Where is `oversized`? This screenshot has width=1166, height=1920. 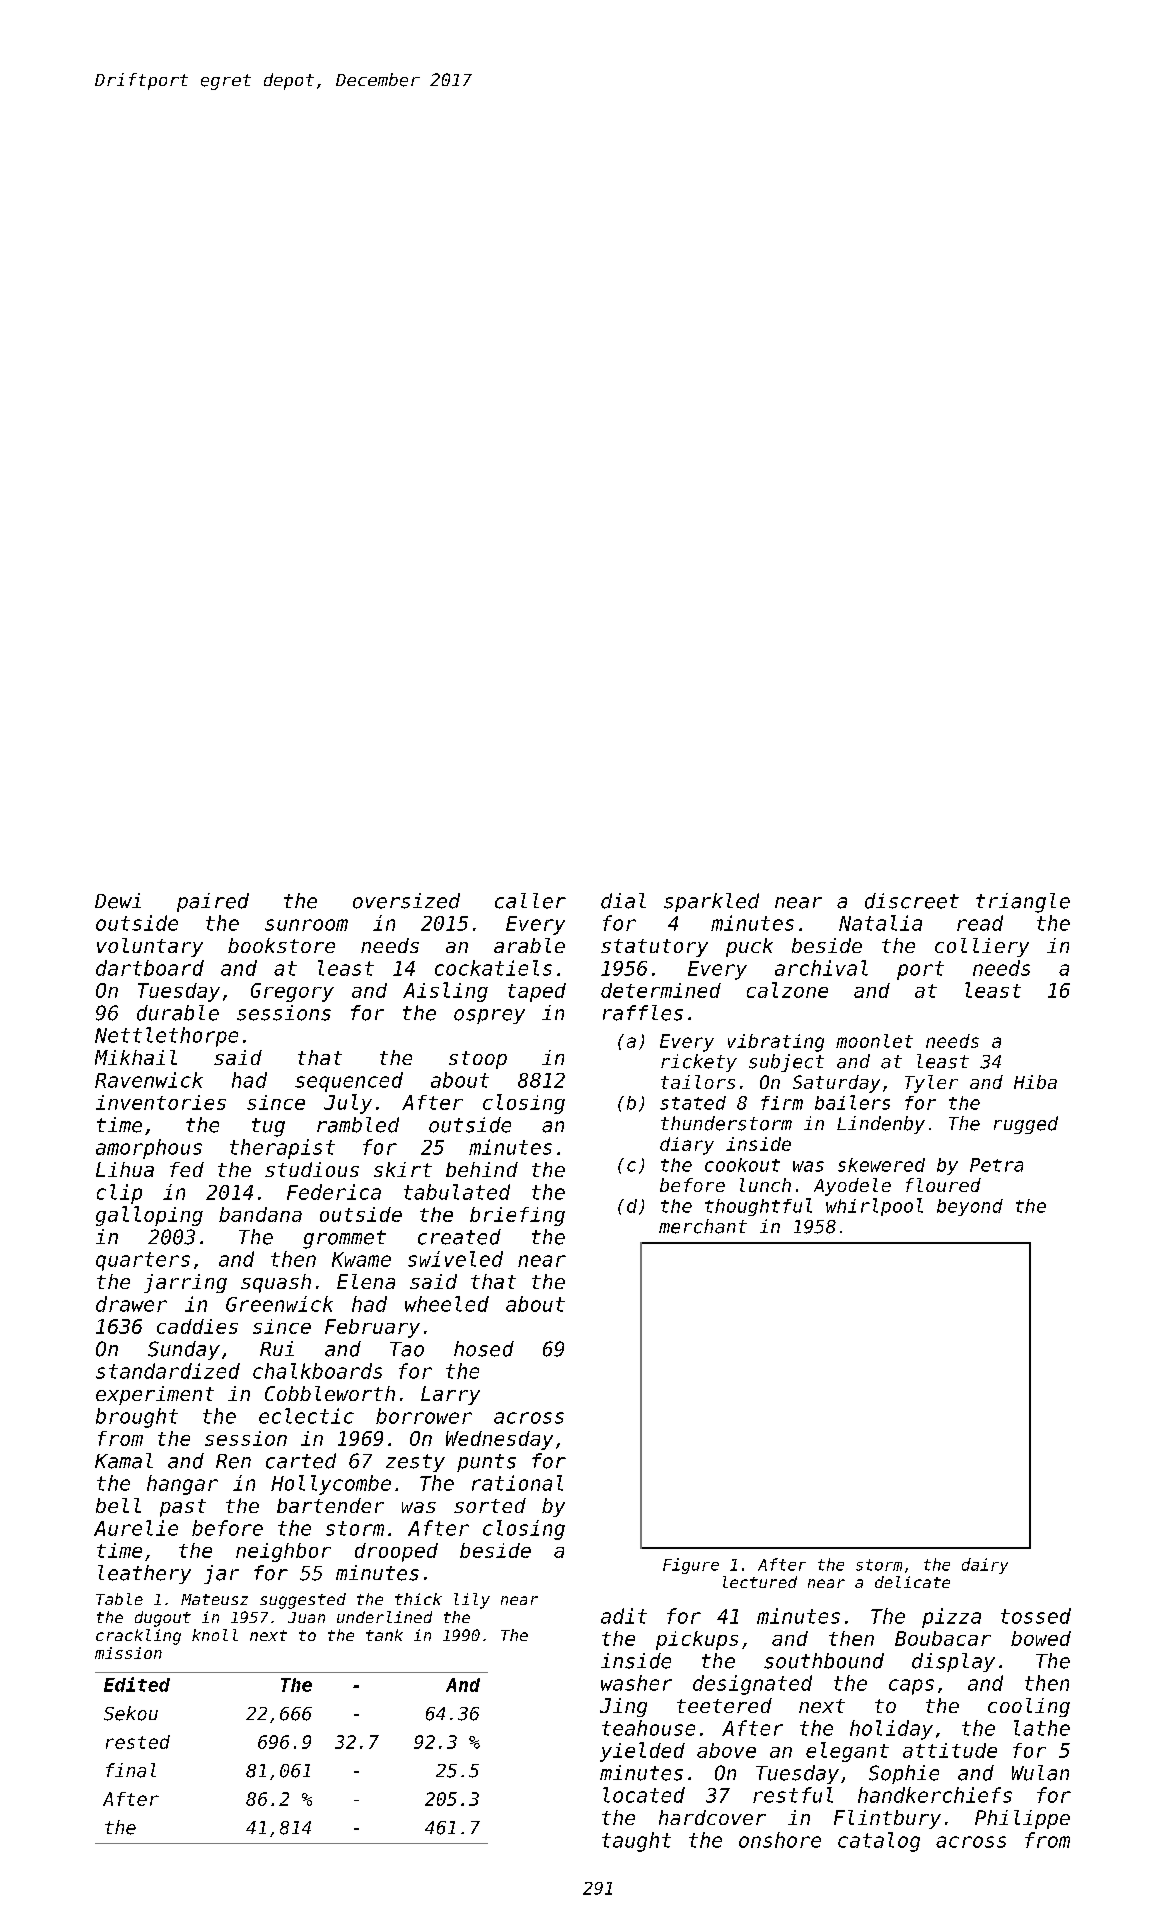
oversized is located at coordinates (406, 901).
